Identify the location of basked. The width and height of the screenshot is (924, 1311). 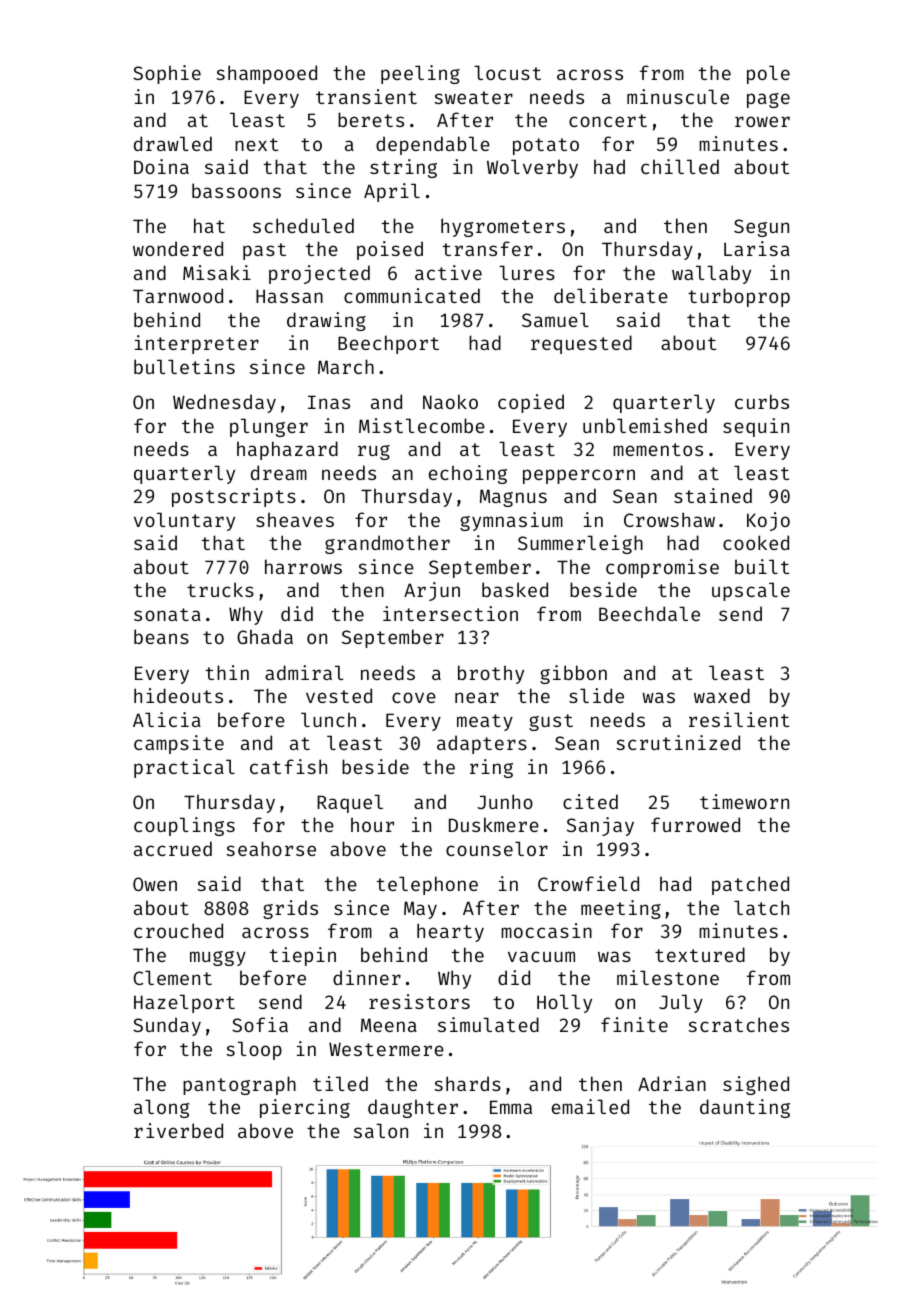
(515, 589).
